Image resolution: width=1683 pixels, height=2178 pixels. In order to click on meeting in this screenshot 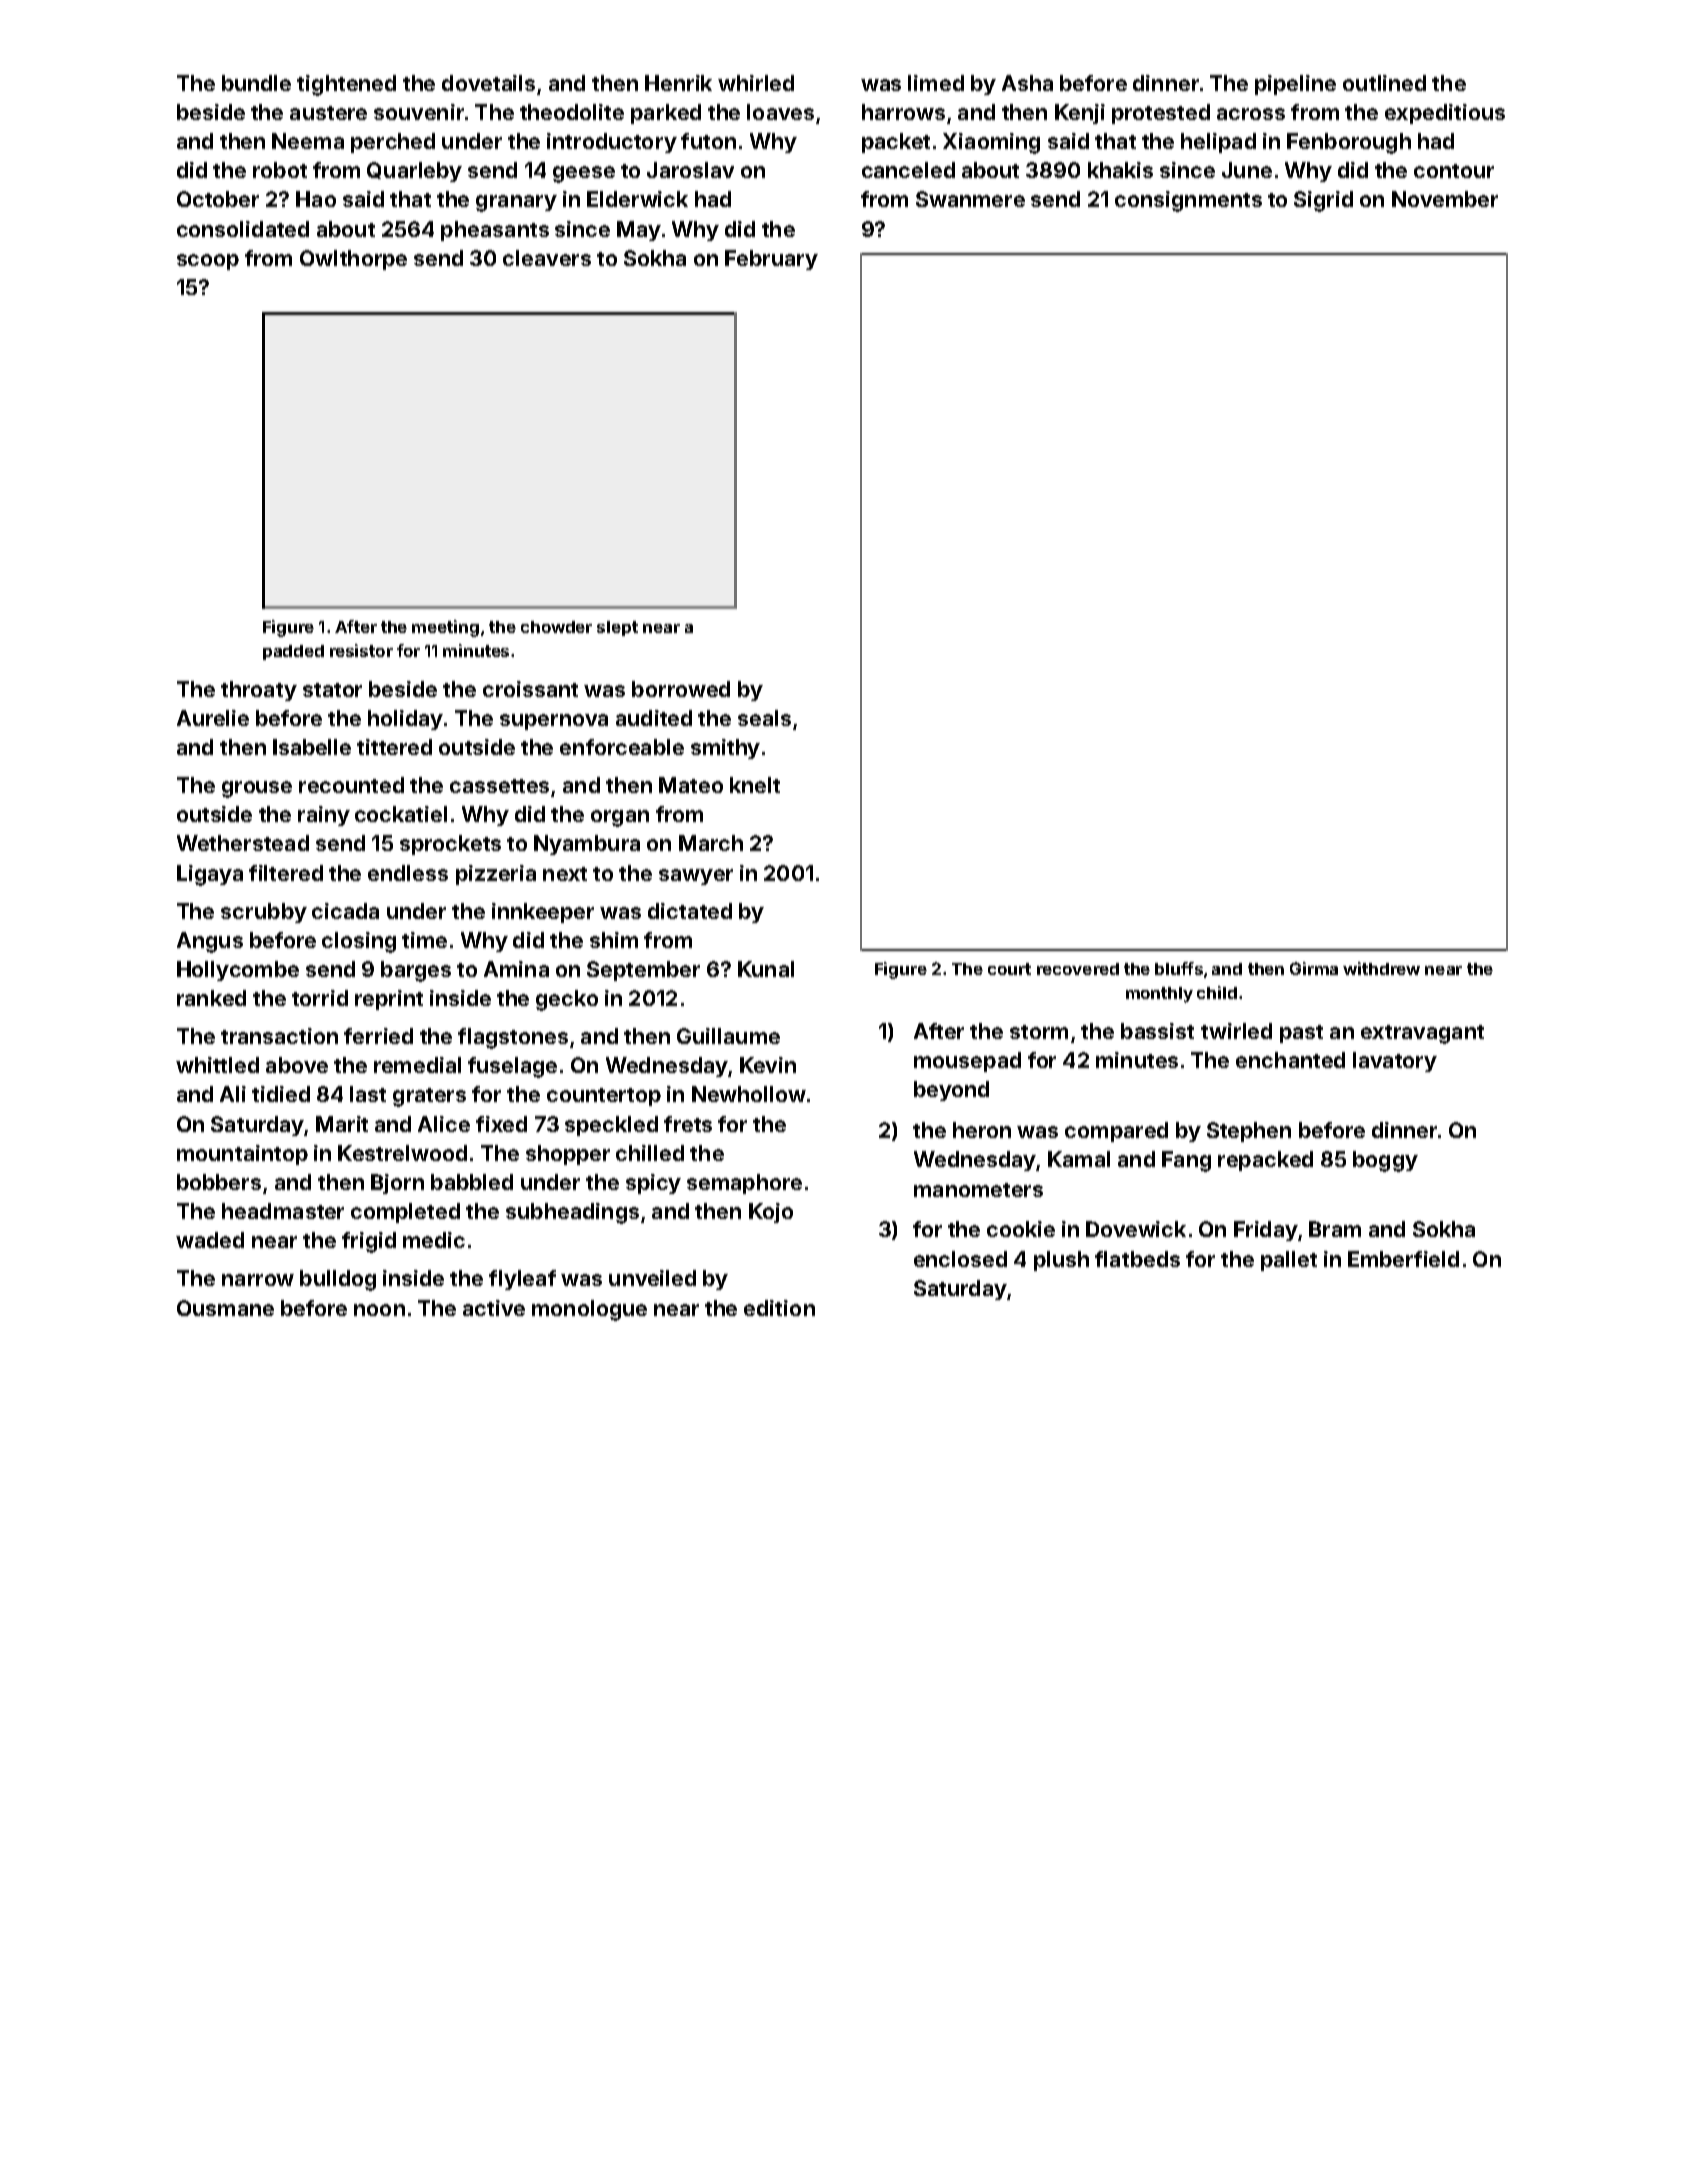, I will do `click(445, 628)`.
